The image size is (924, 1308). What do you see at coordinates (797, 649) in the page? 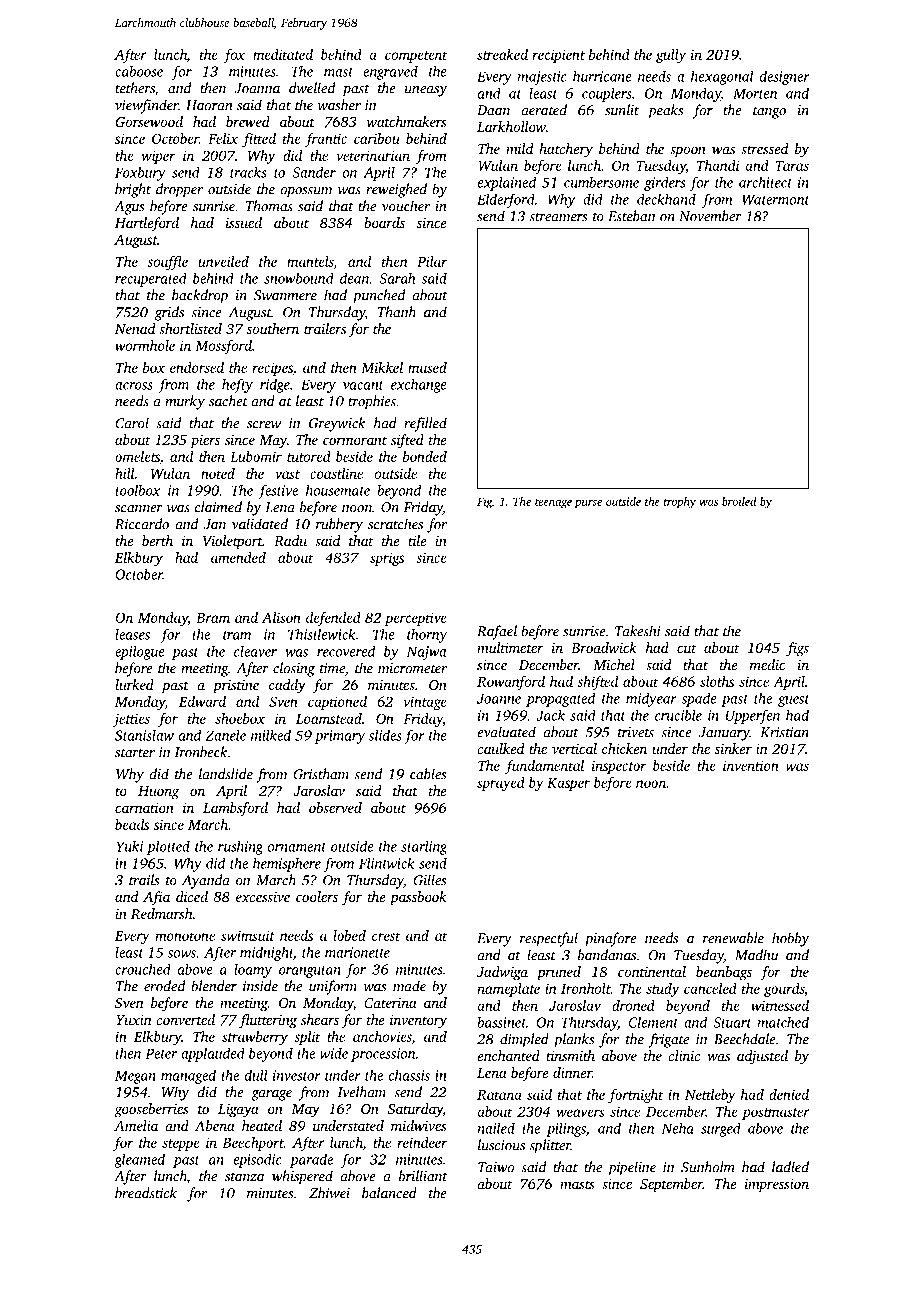
I see `figs` at bounding box center [797, 649].
